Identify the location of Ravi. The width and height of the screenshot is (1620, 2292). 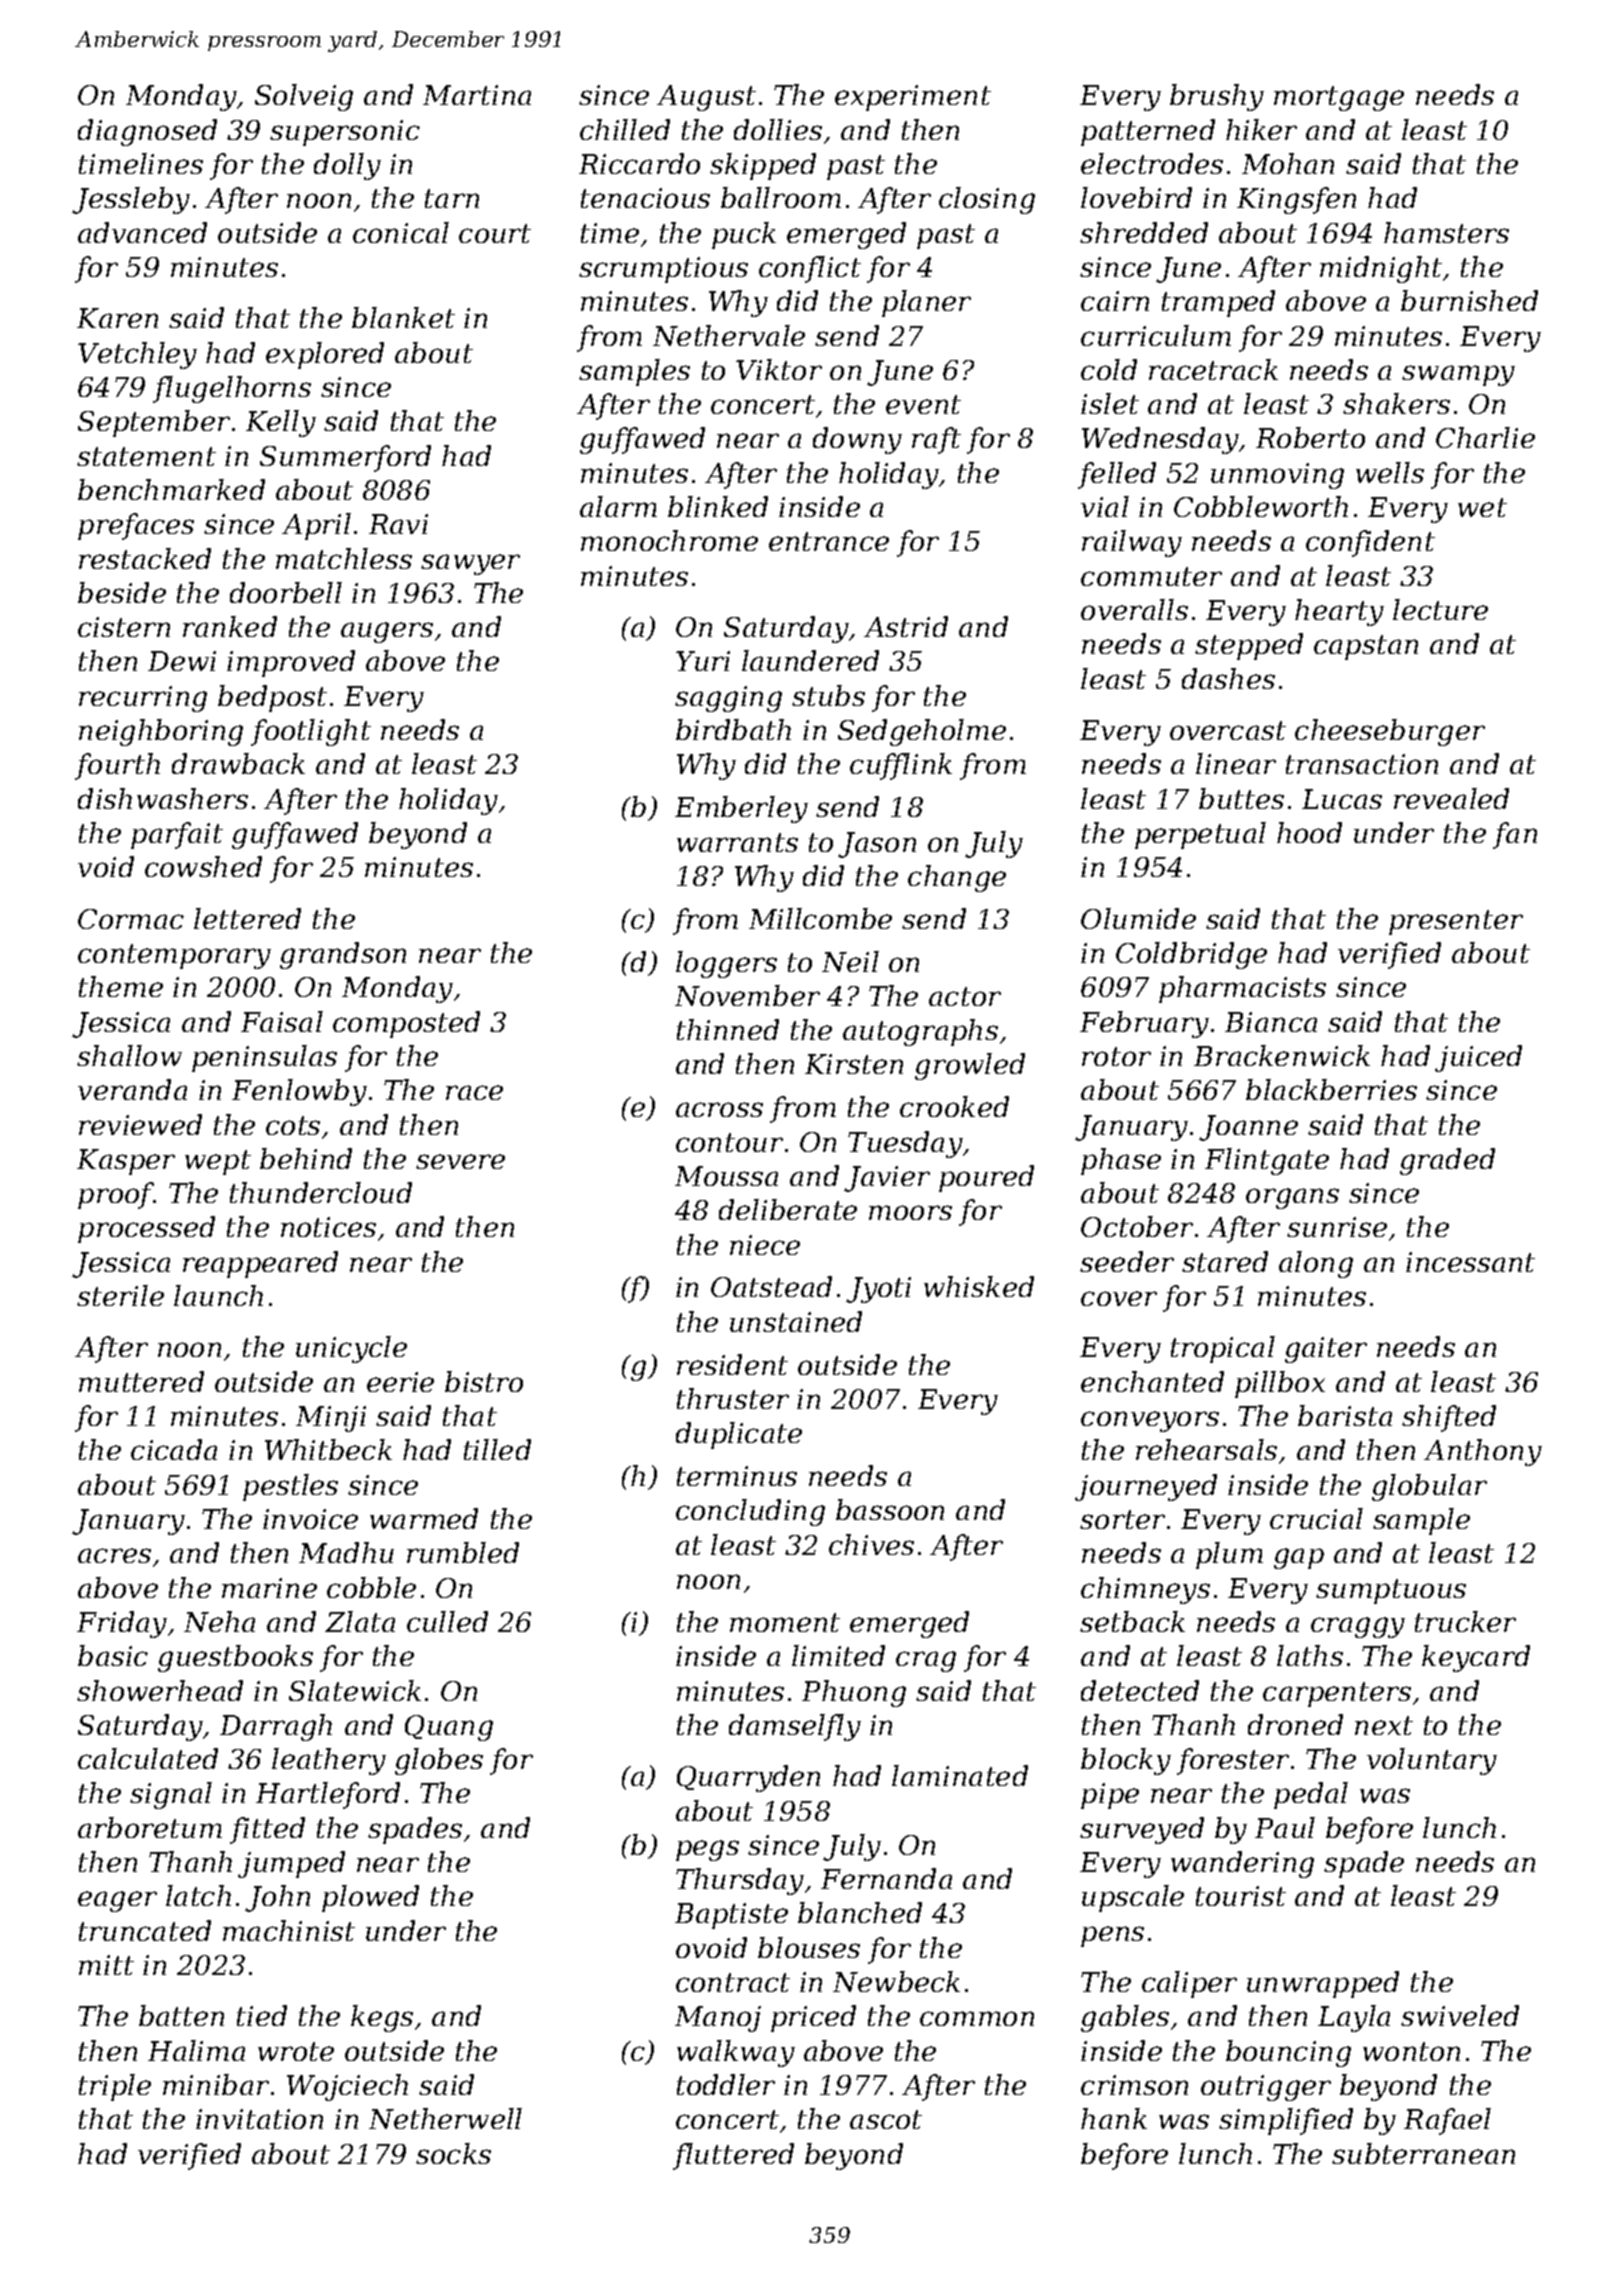
(398, 524).
